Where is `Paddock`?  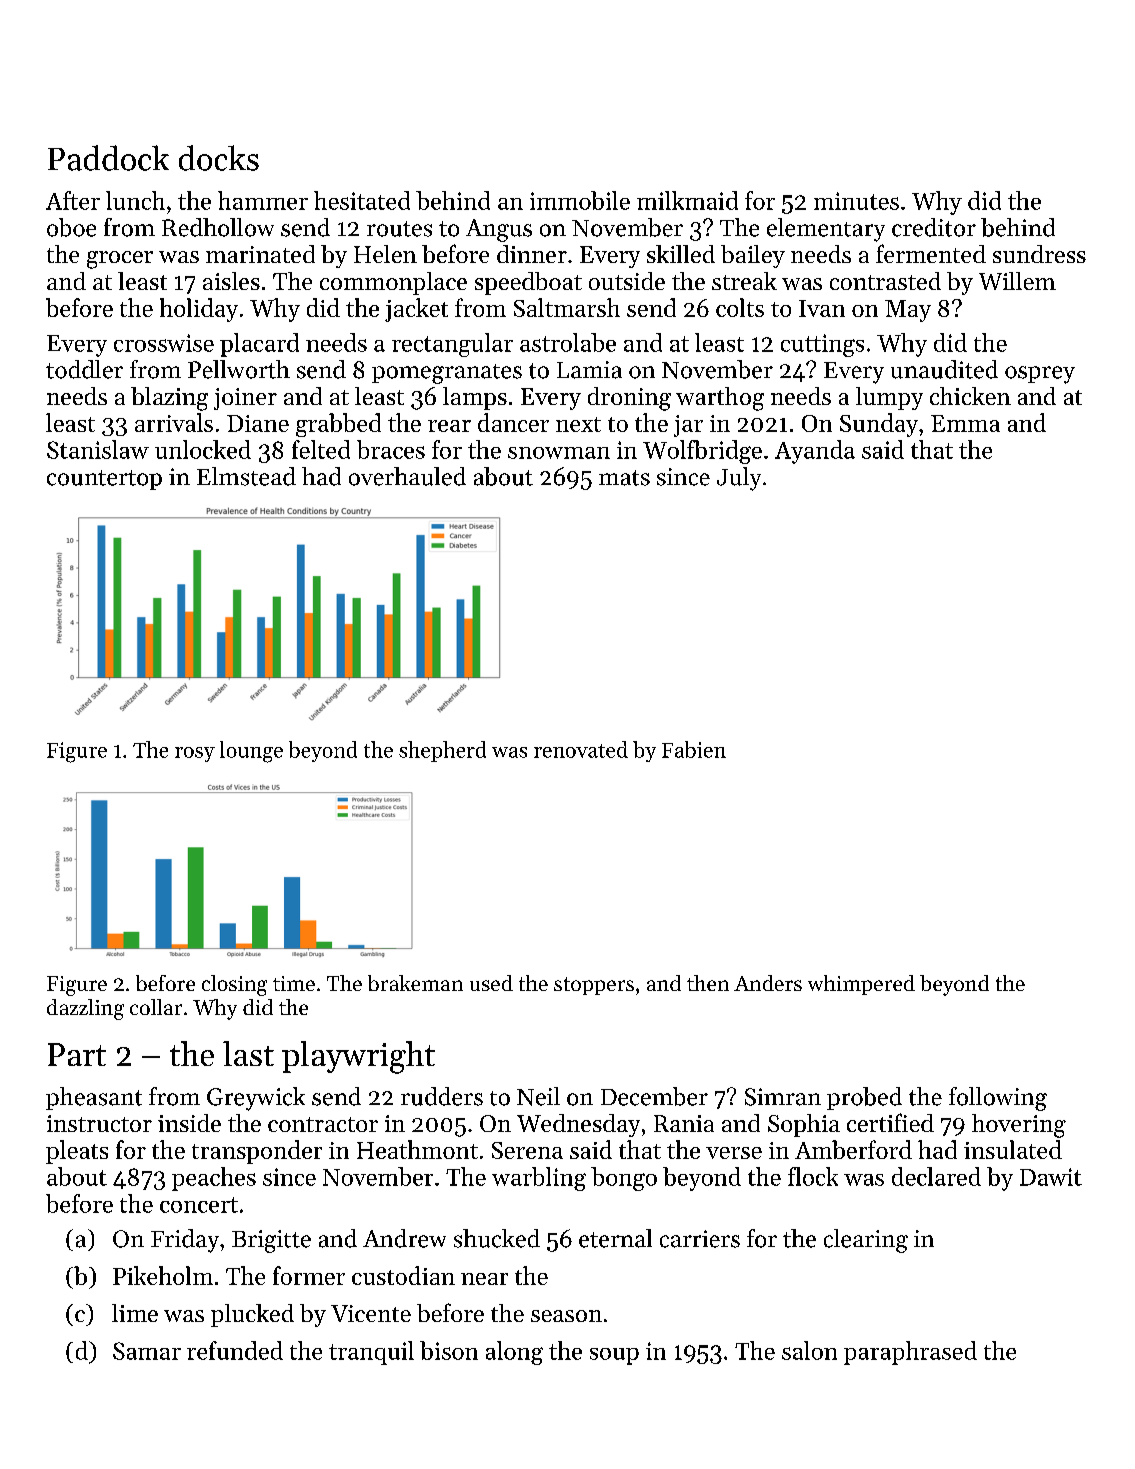
Paddock is located at coordinates (108, 158).
